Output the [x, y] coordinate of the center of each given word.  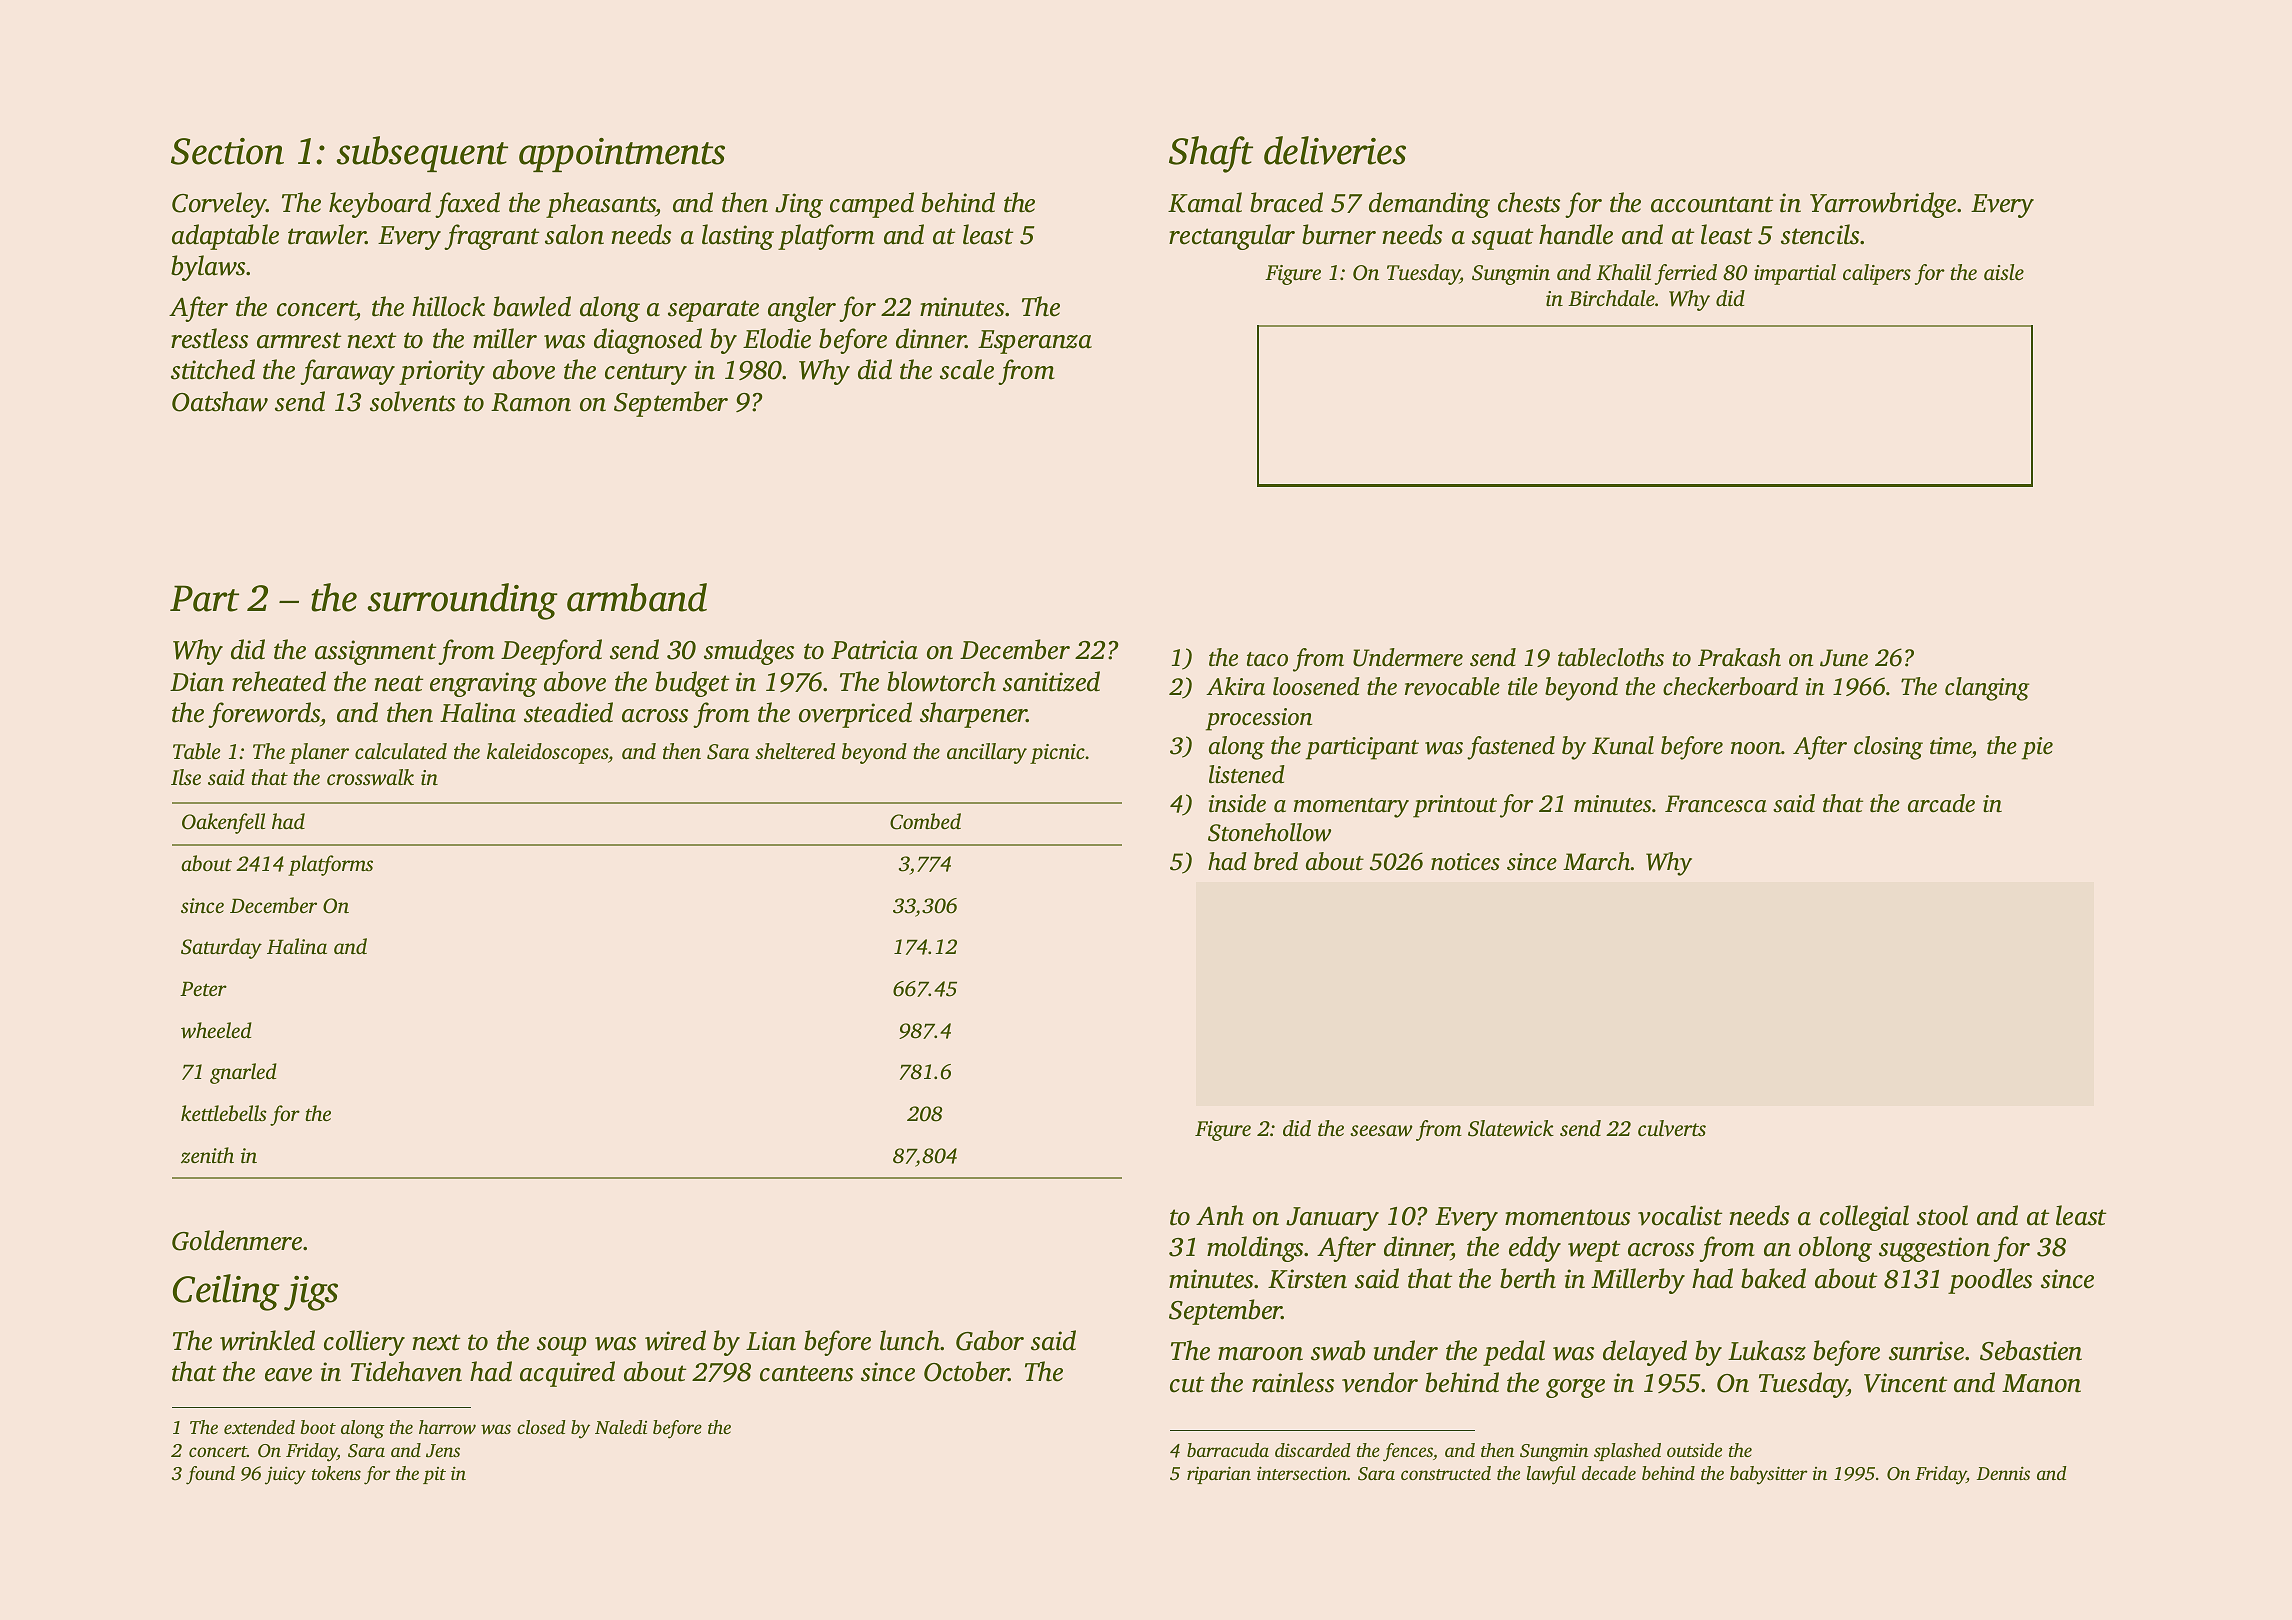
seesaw [1381, 1130]
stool [1942, 1215]
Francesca [1716, 804]
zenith [207, 1155]
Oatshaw [220, 401]
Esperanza [1035, 342]
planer [319, 753]
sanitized [1051, 681]
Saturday [221, 948]
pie [2037, 748]
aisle [2004, 272]
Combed [925, 821]
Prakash [1739, 657]
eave [288, 1375]
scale [967, 369]
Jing [799, 205]
